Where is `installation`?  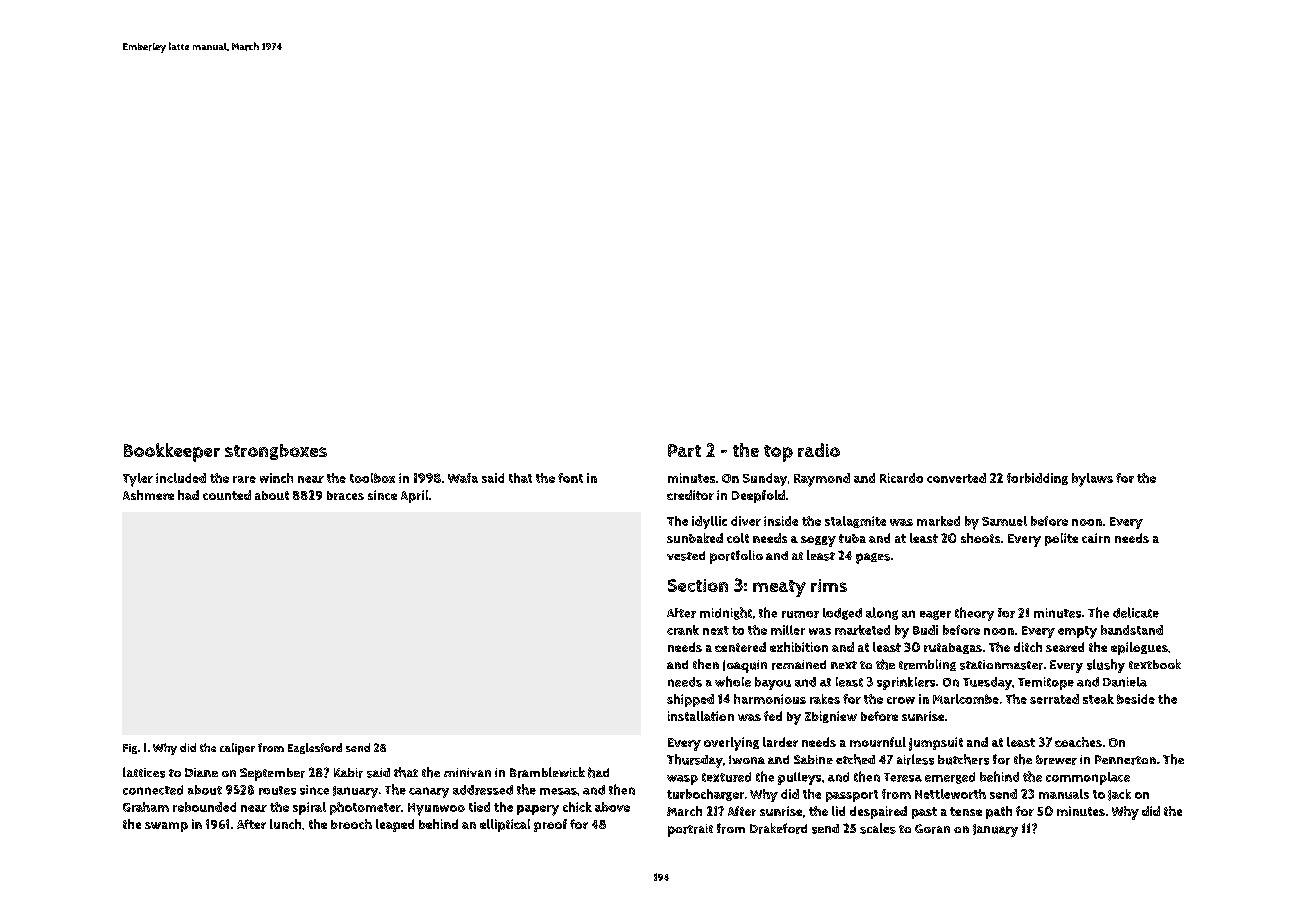
installation is located at coordinates (701, 716).
